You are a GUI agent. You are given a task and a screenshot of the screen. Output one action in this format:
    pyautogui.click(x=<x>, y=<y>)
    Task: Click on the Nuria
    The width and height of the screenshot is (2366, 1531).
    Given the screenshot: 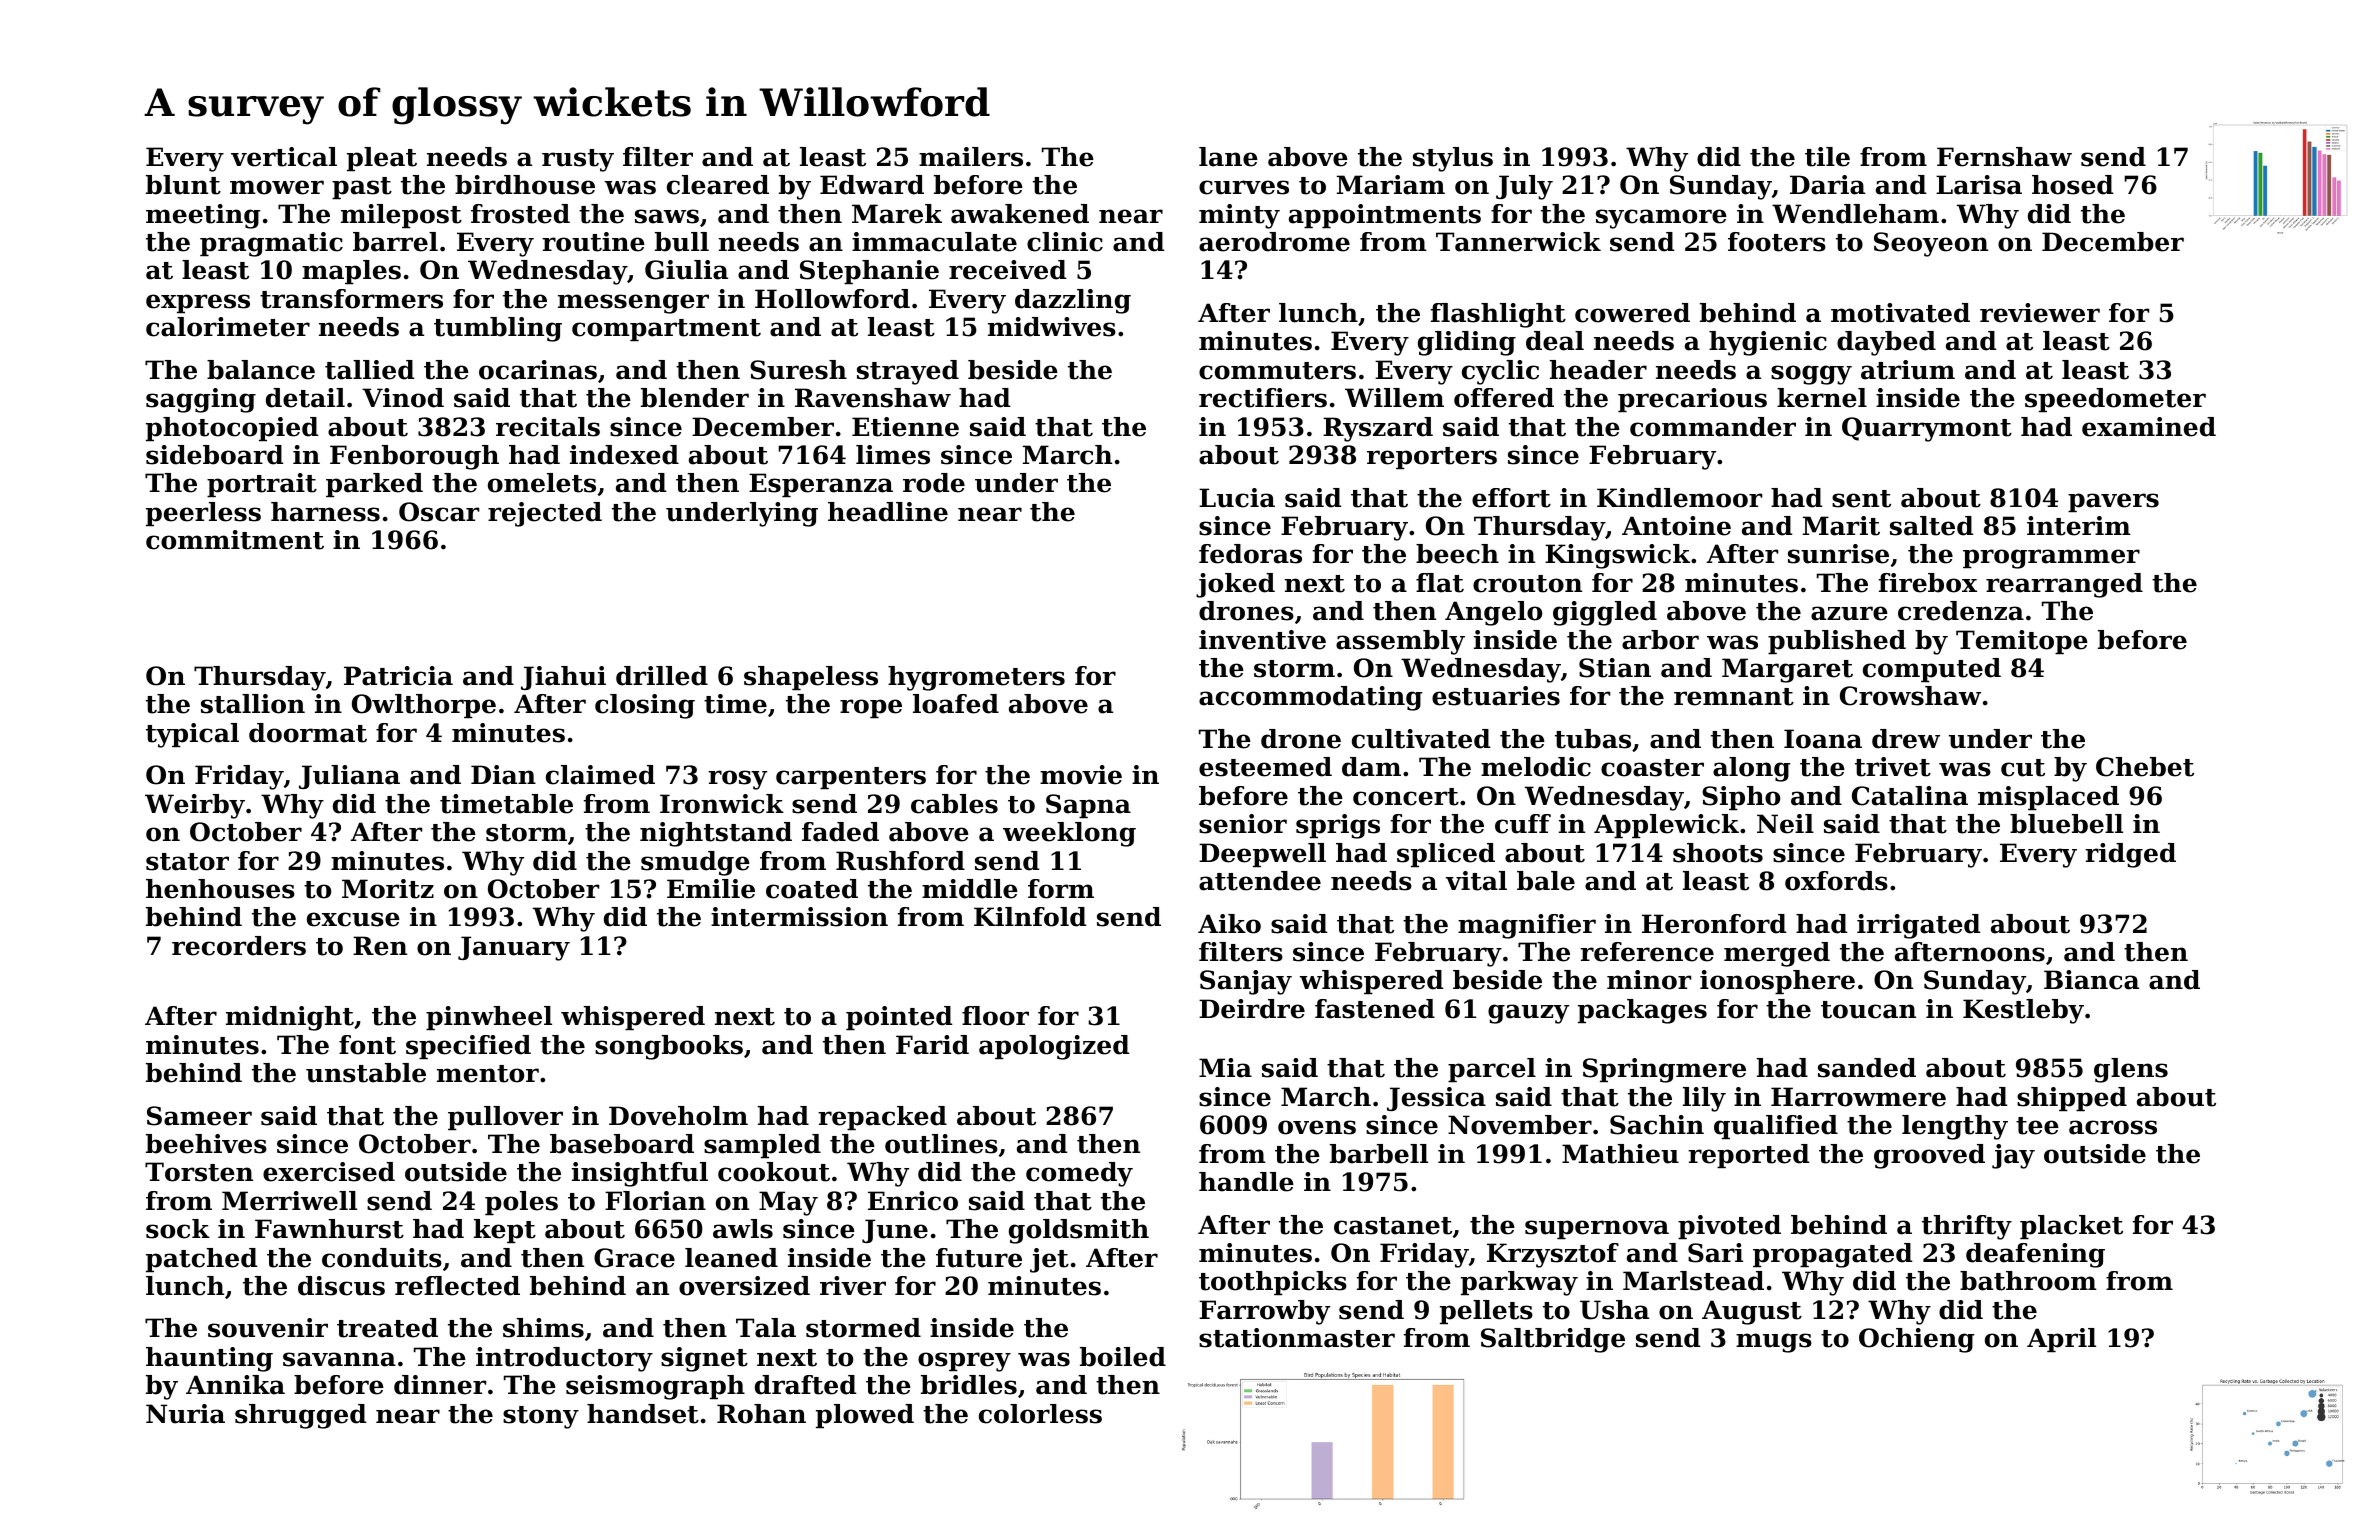 What is the action you would take?
    pyautogui.click(x=185, y=1414)
